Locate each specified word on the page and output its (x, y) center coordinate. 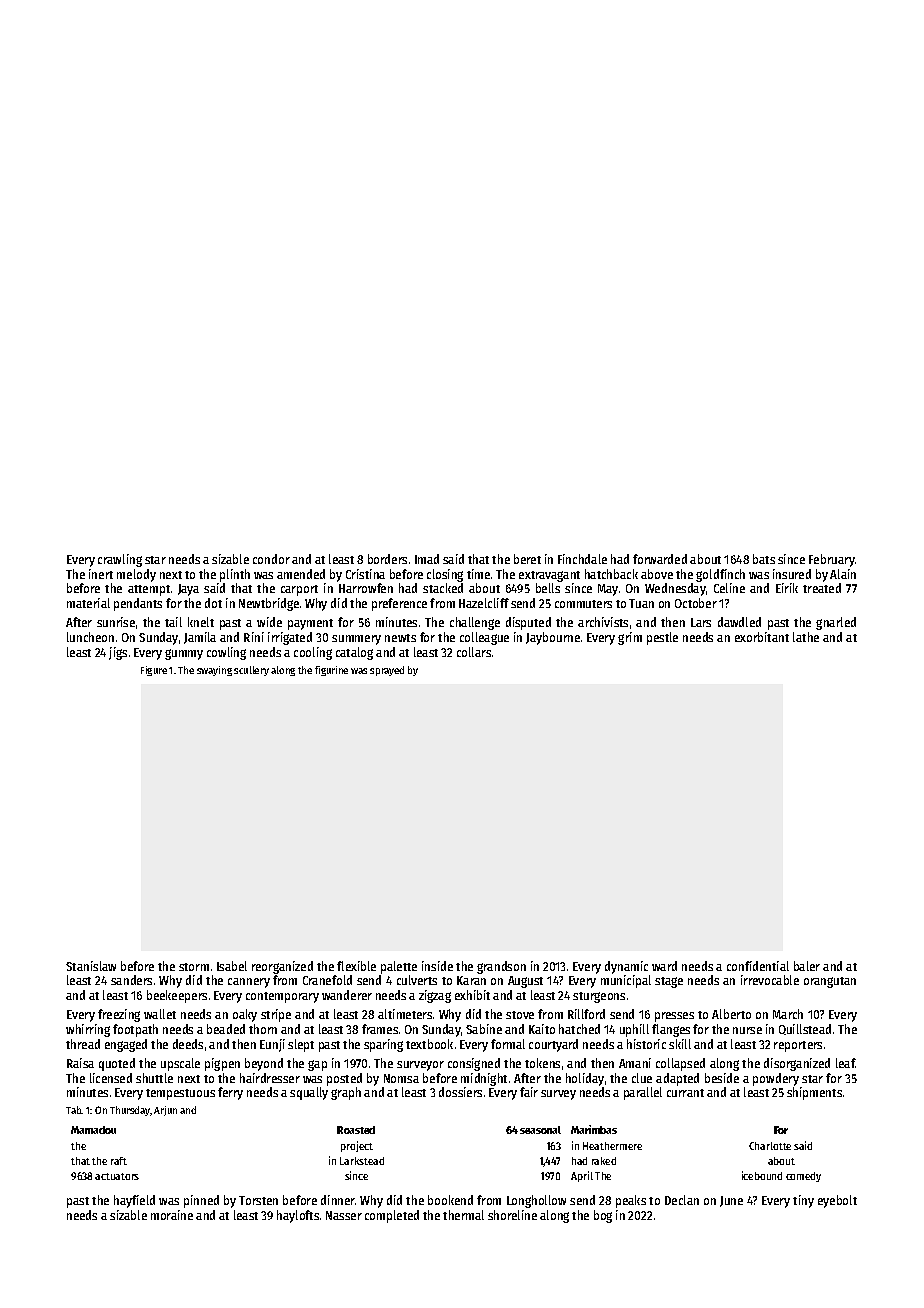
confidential (758, 966)
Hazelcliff (484, 603)
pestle (662, 638)
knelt (201, 622)
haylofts (298, 1216)
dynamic (626, 967)
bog (603, 1216)
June (731, 1201)
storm (194, 967)
